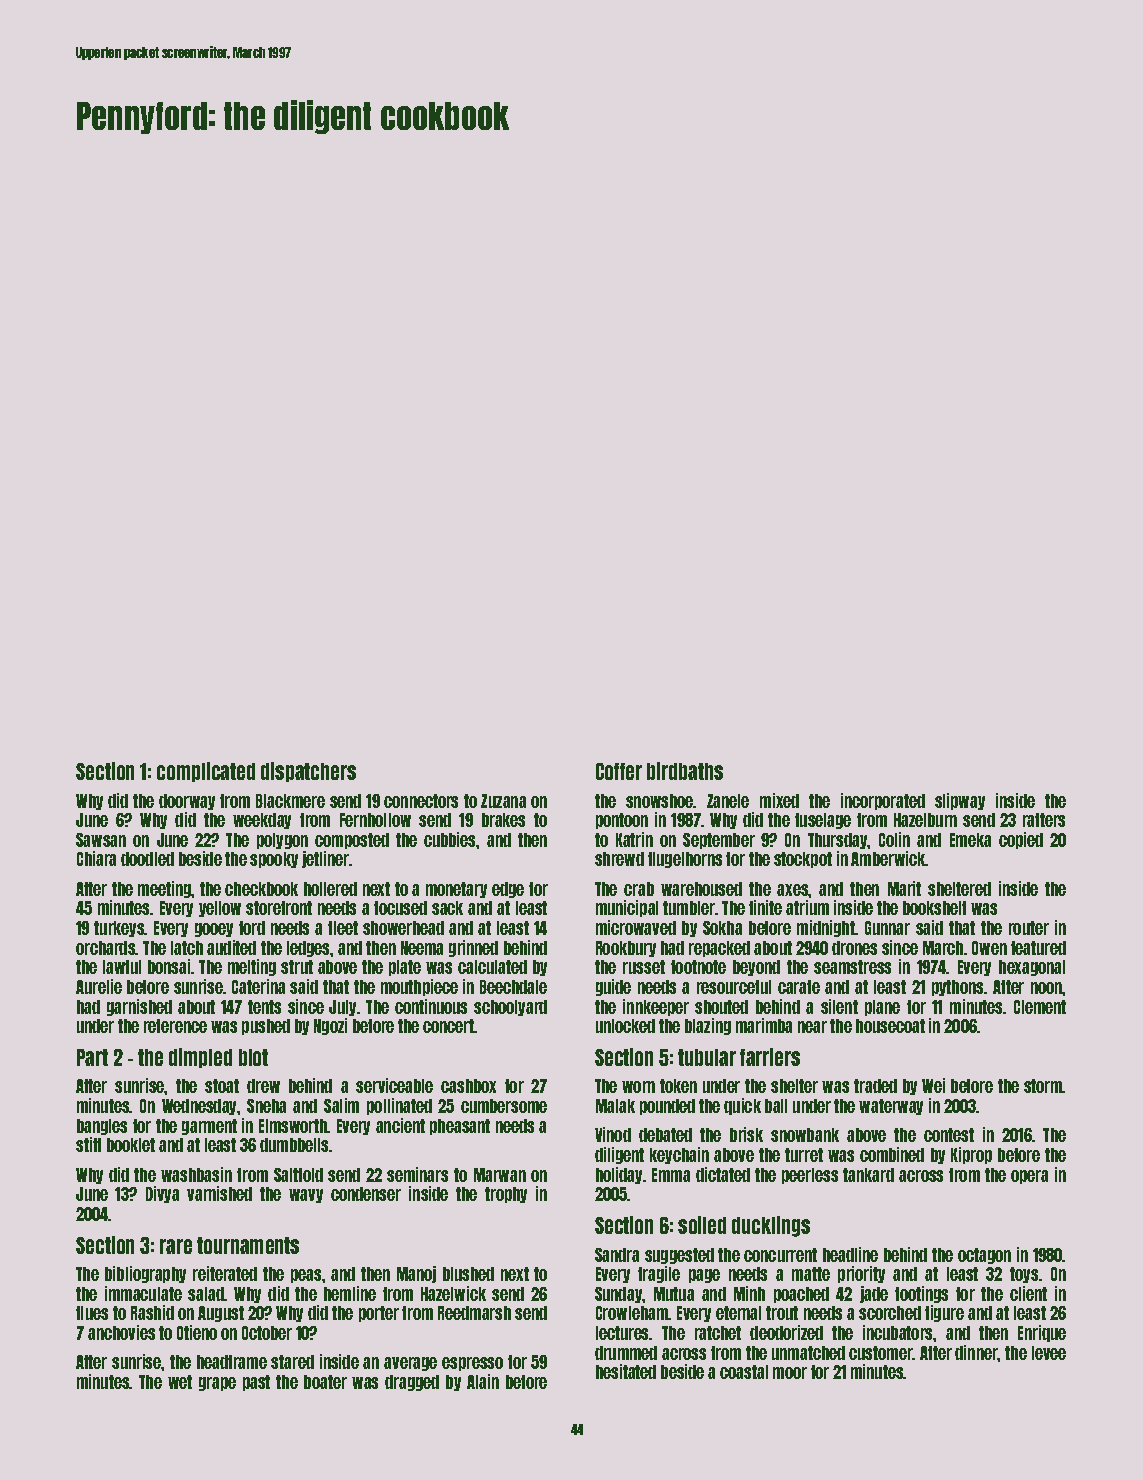  Describe the element at coordinates (868, 1175) in the screenshot. I see `tankard` at that location.
